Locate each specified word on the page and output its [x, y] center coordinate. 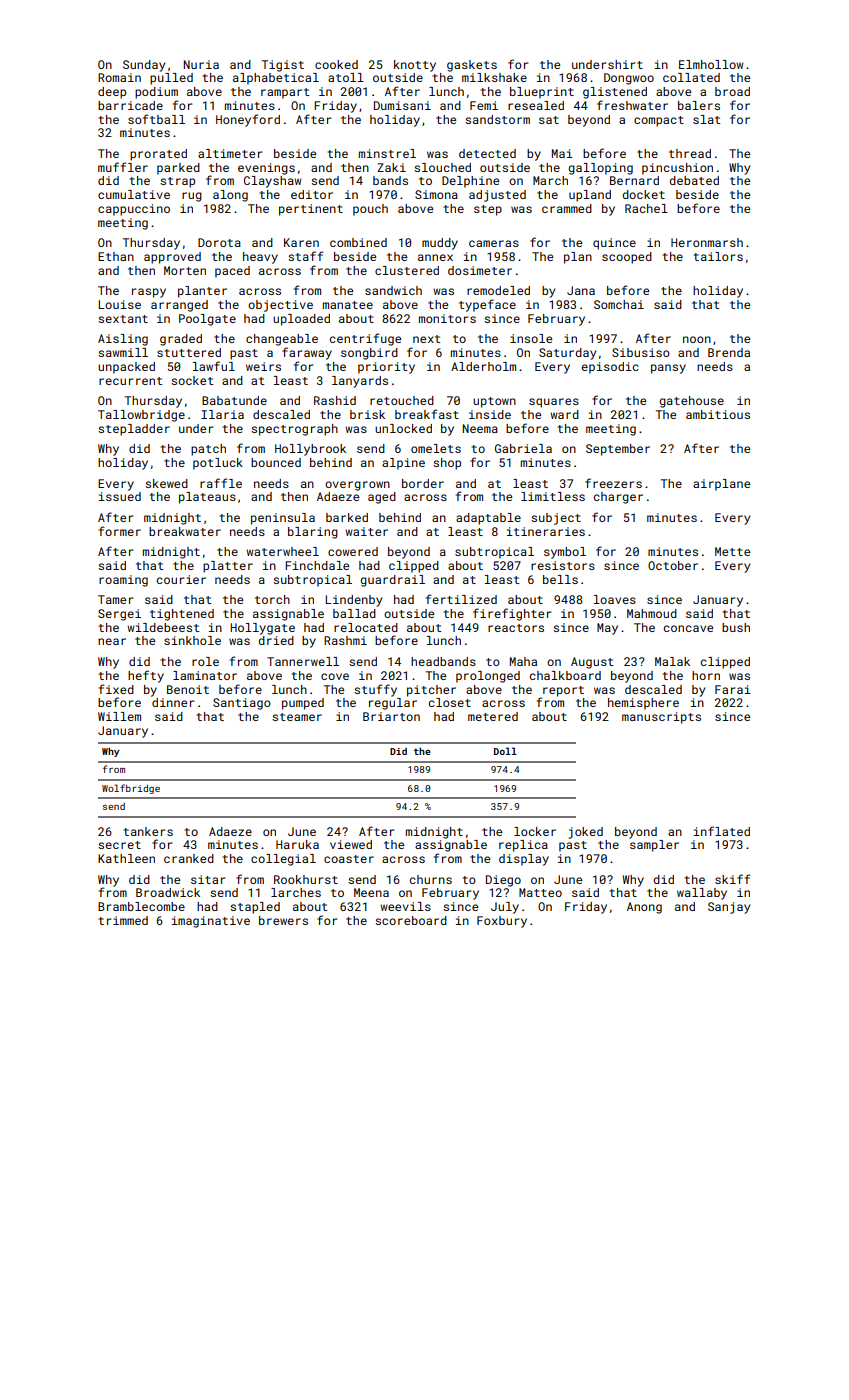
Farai [733, 689]
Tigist [283, 66]
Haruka [297, 844]
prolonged [488, 677]
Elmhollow [711, 64]
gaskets [472, 66]
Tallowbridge [141, 416]
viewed [351, 844]
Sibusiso [641, 352]
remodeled [498, 290]
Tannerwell [303, 661]
